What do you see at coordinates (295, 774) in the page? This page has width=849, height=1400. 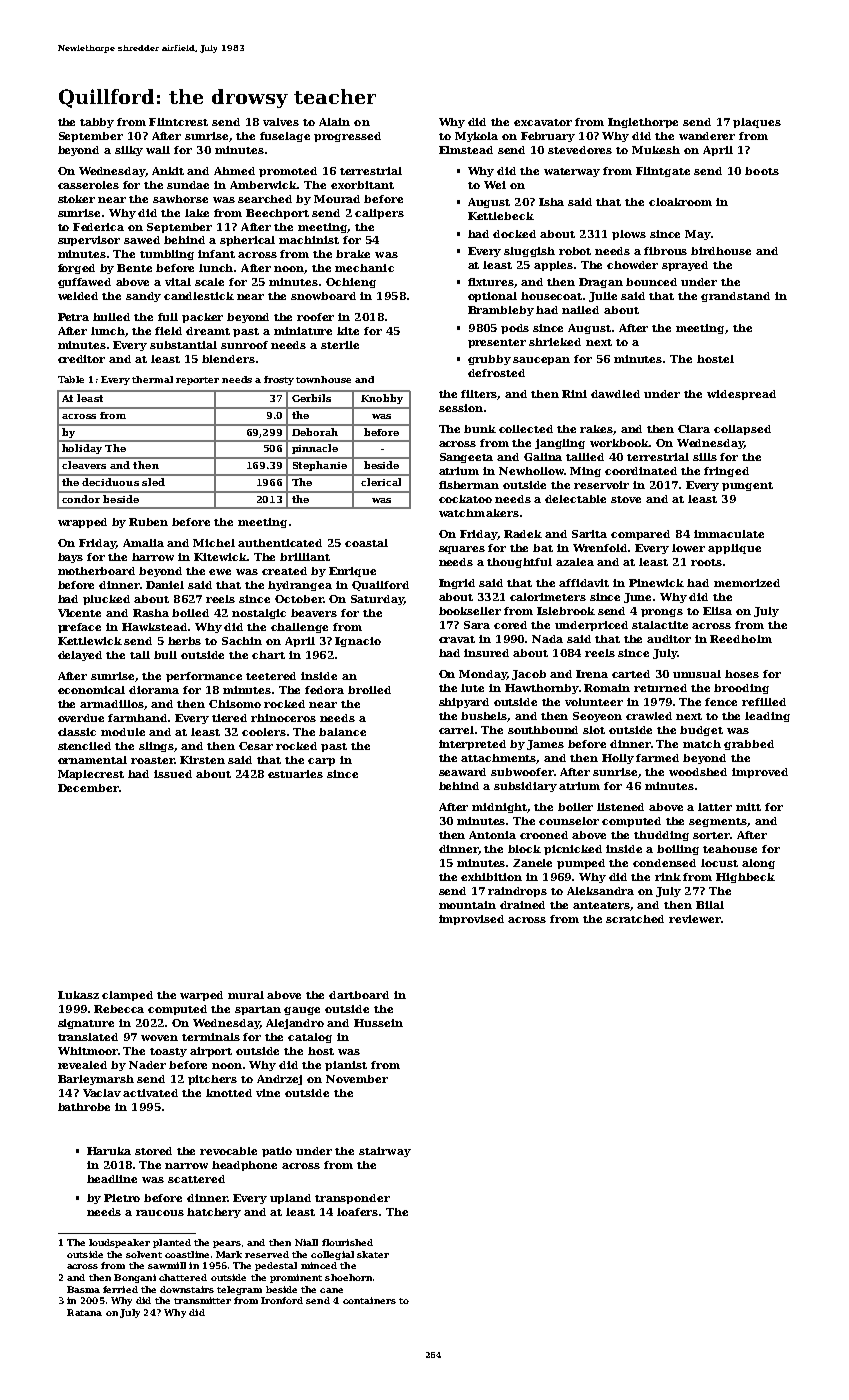 I see `estuaries` at bounding box center [295, 774].
